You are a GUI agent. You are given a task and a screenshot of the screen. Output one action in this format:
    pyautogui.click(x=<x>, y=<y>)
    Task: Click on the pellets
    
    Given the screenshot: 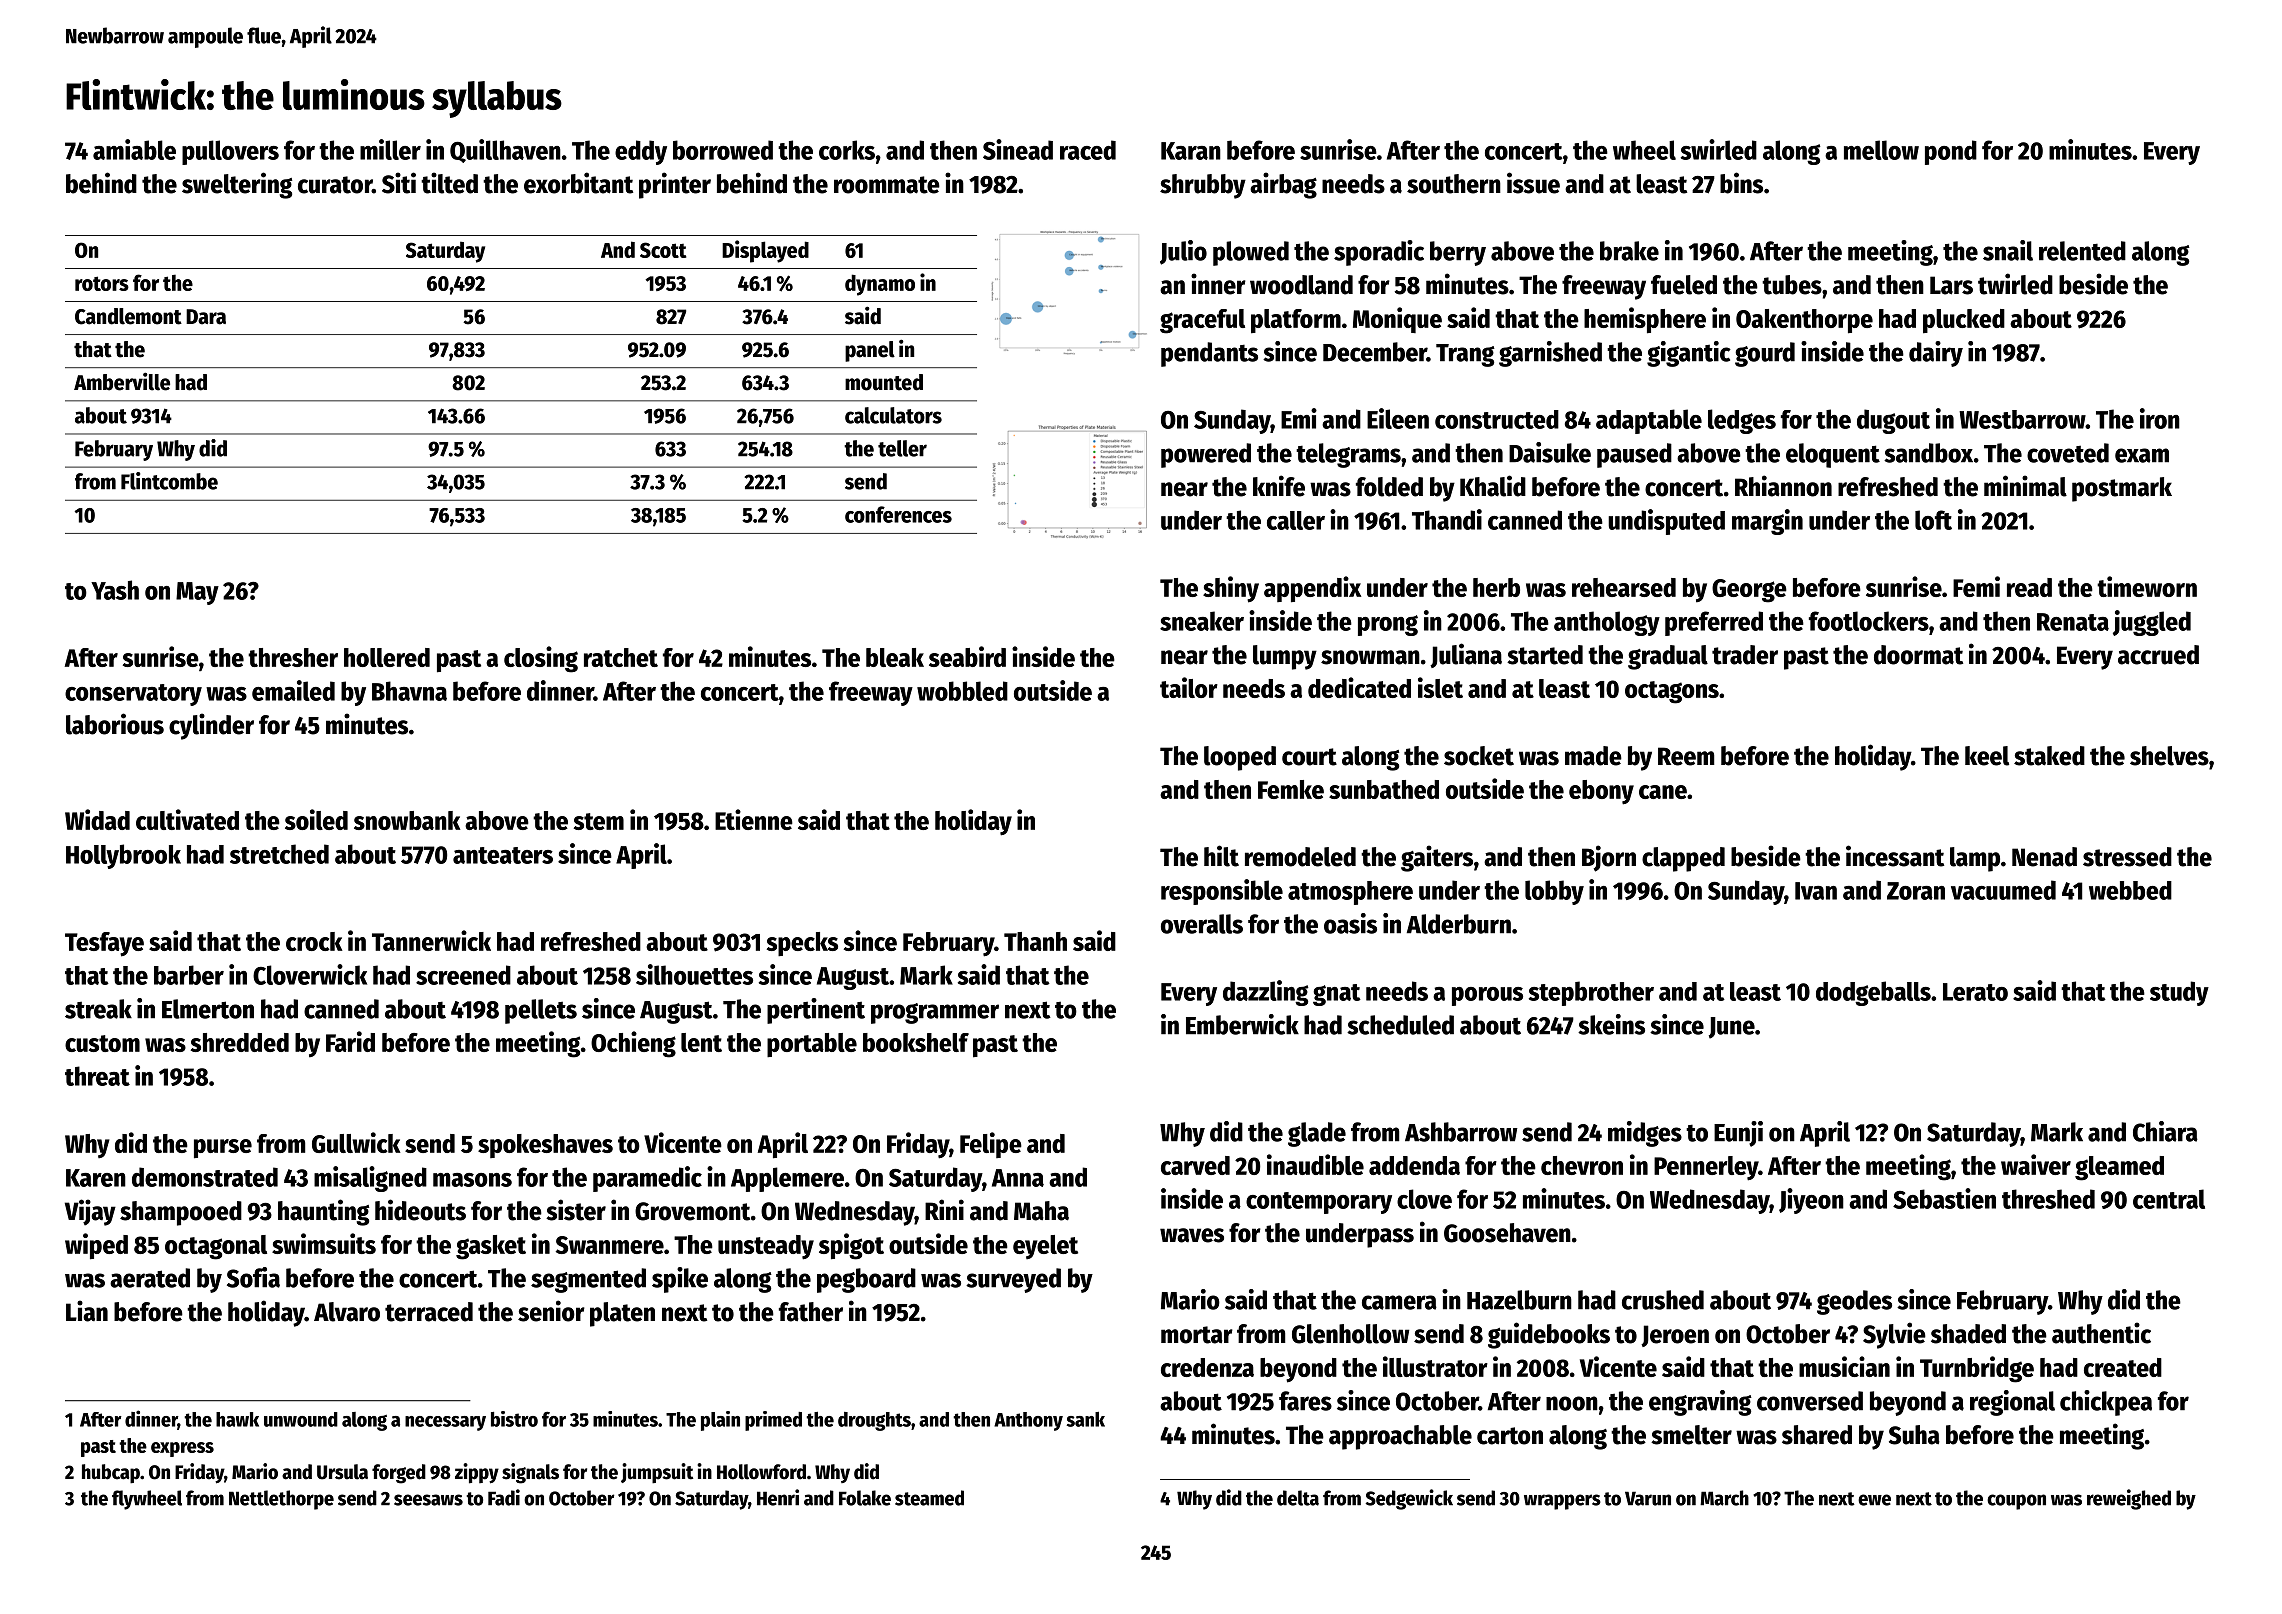 What is the action you would take?
    pyautogui.click(x=541, y=1011)
